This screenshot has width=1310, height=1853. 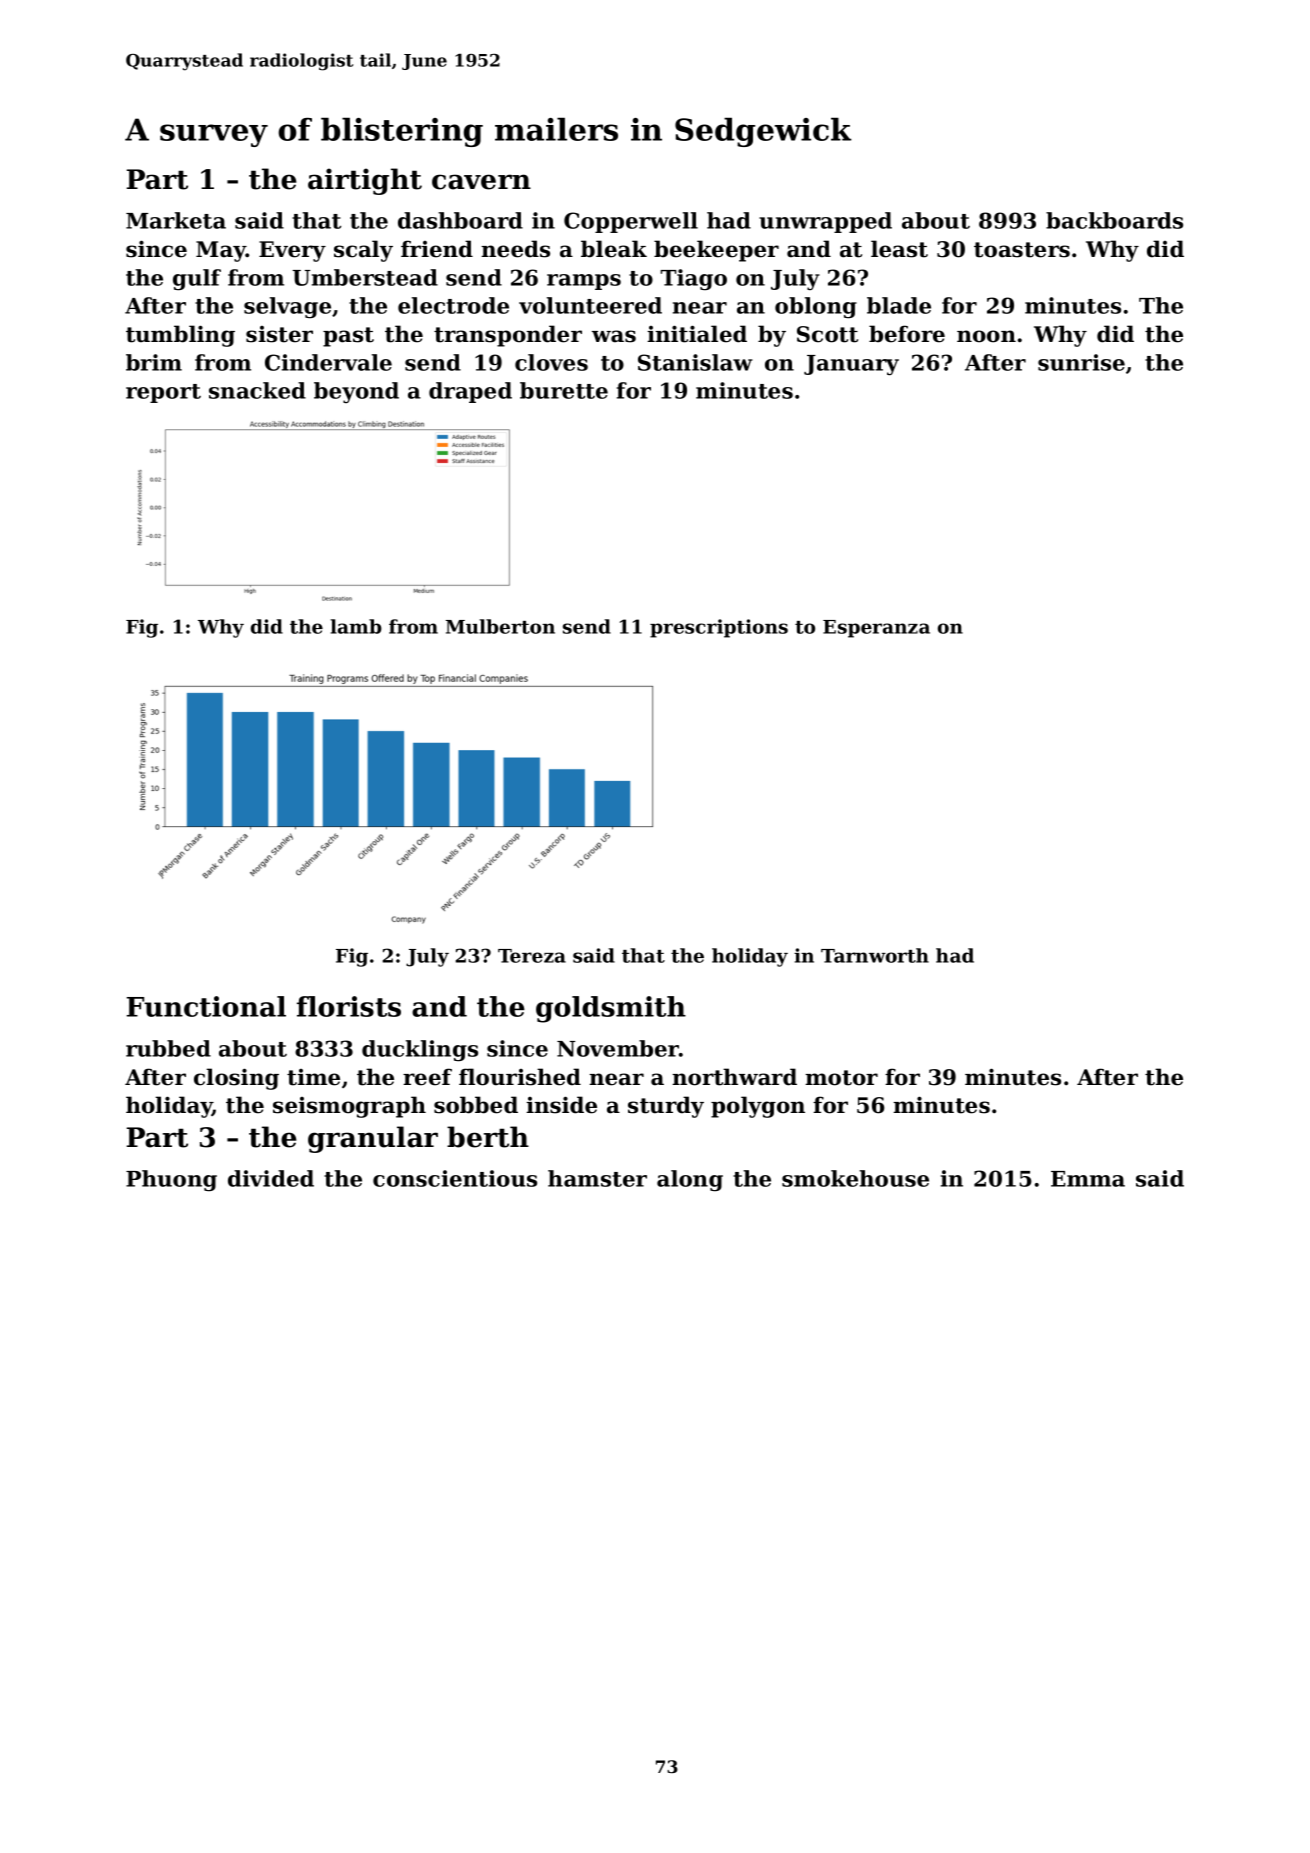 I want to click on sunrise, so click(x=1081, y=362).
